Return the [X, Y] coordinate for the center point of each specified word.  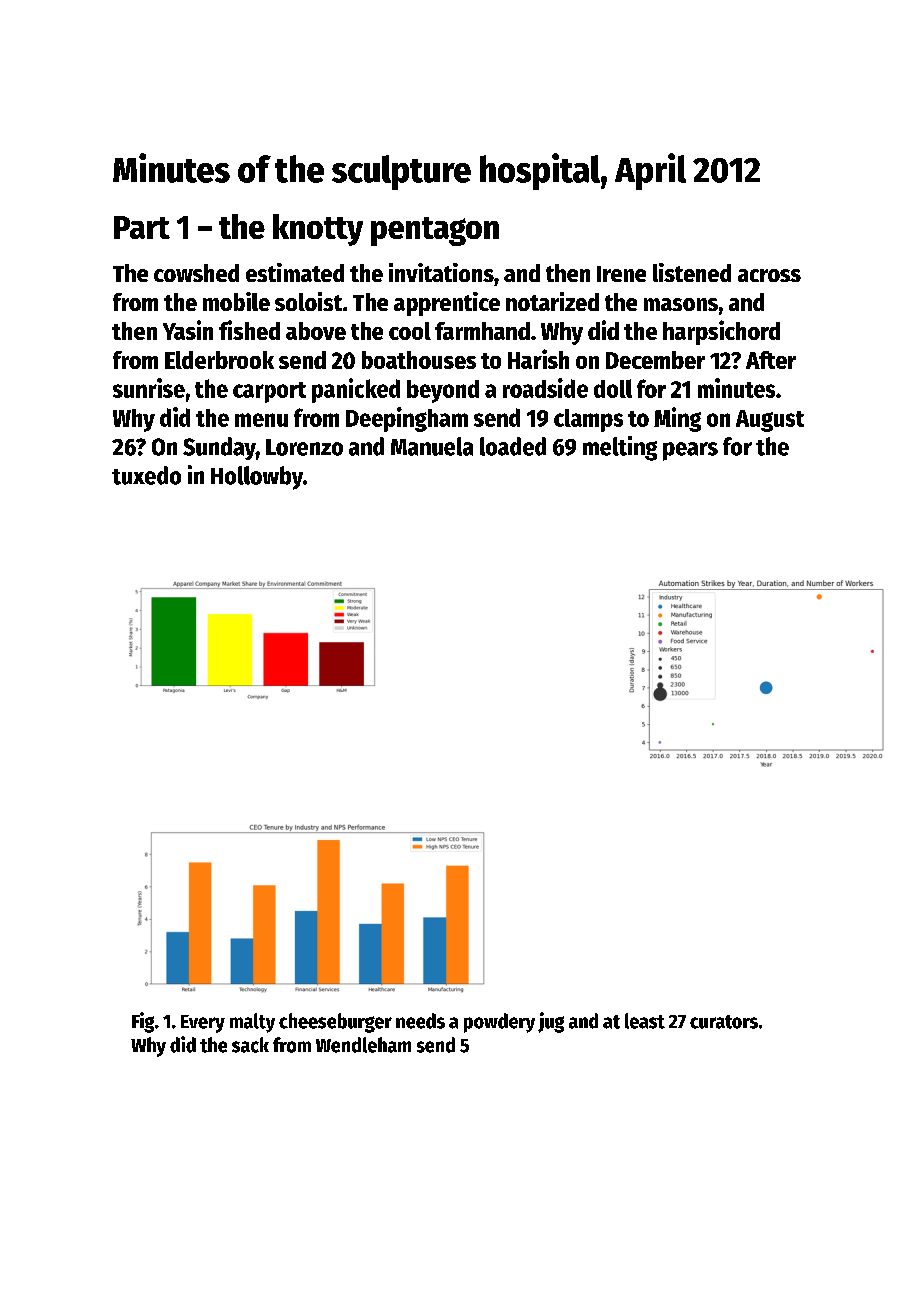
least [645, 1021]
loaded [513, 446]
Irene [621, 274]
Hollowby [257, 478]
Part [142, 227]
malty [252, 1023]
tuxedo [146, 475]
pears [690, 451]
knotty [318, 230]
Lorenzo [304, 447]
